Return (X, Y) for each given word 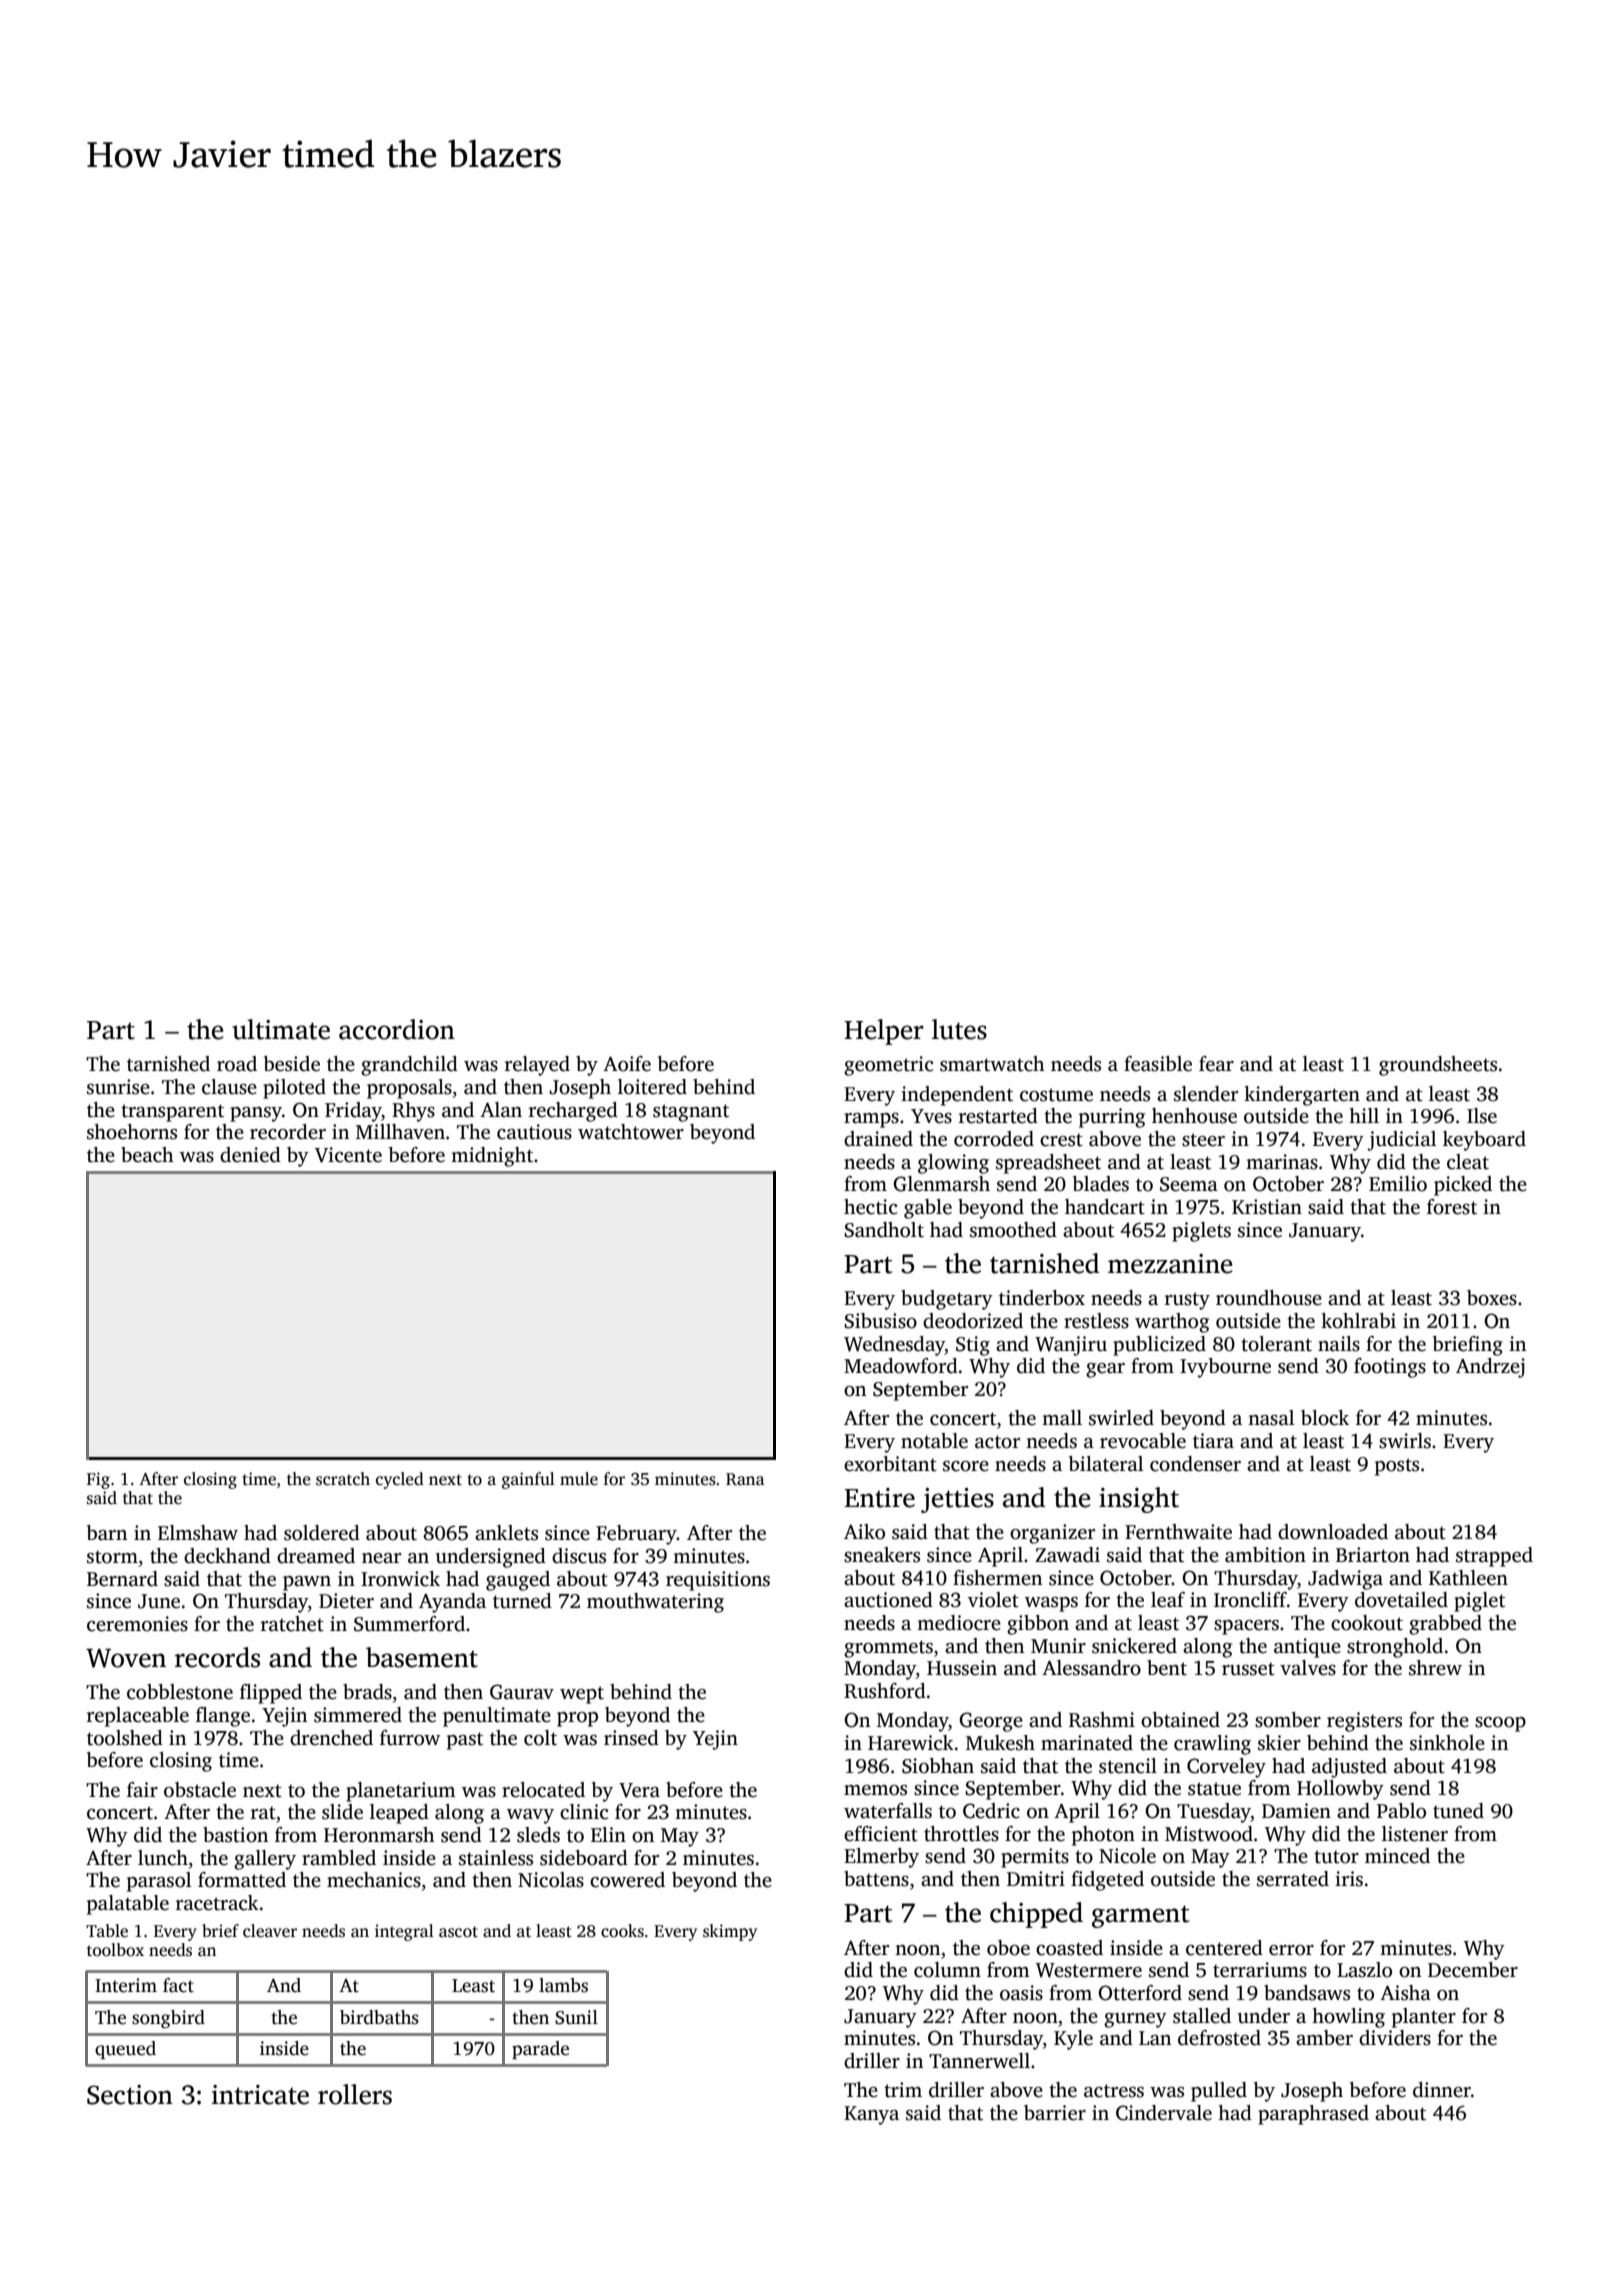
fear (1216, 1064)
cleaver (270, 1931)
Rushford (885, 1691)
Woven (126, 1658)
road (237, 1064)
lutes (959, 1029)
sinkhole (1447, 1743)
